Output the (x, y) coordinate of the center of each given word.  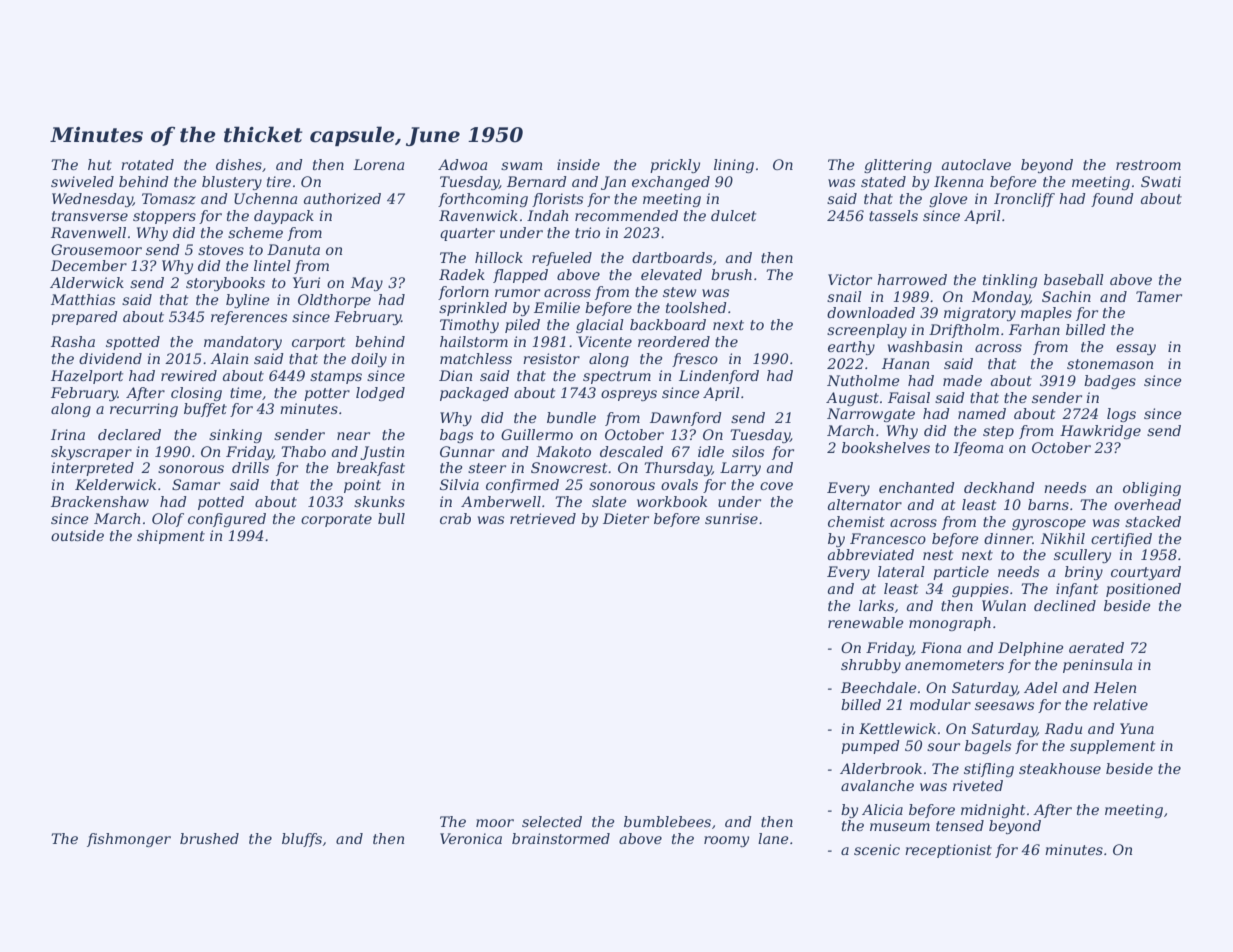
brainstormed (561, 838)
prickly (675, 166)
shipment (171, 537)
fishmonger (129, 840)
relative (1120, 704)
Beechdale (879, 687)
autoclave (976, 164)
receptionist (948, 851)
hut (100, 164)
